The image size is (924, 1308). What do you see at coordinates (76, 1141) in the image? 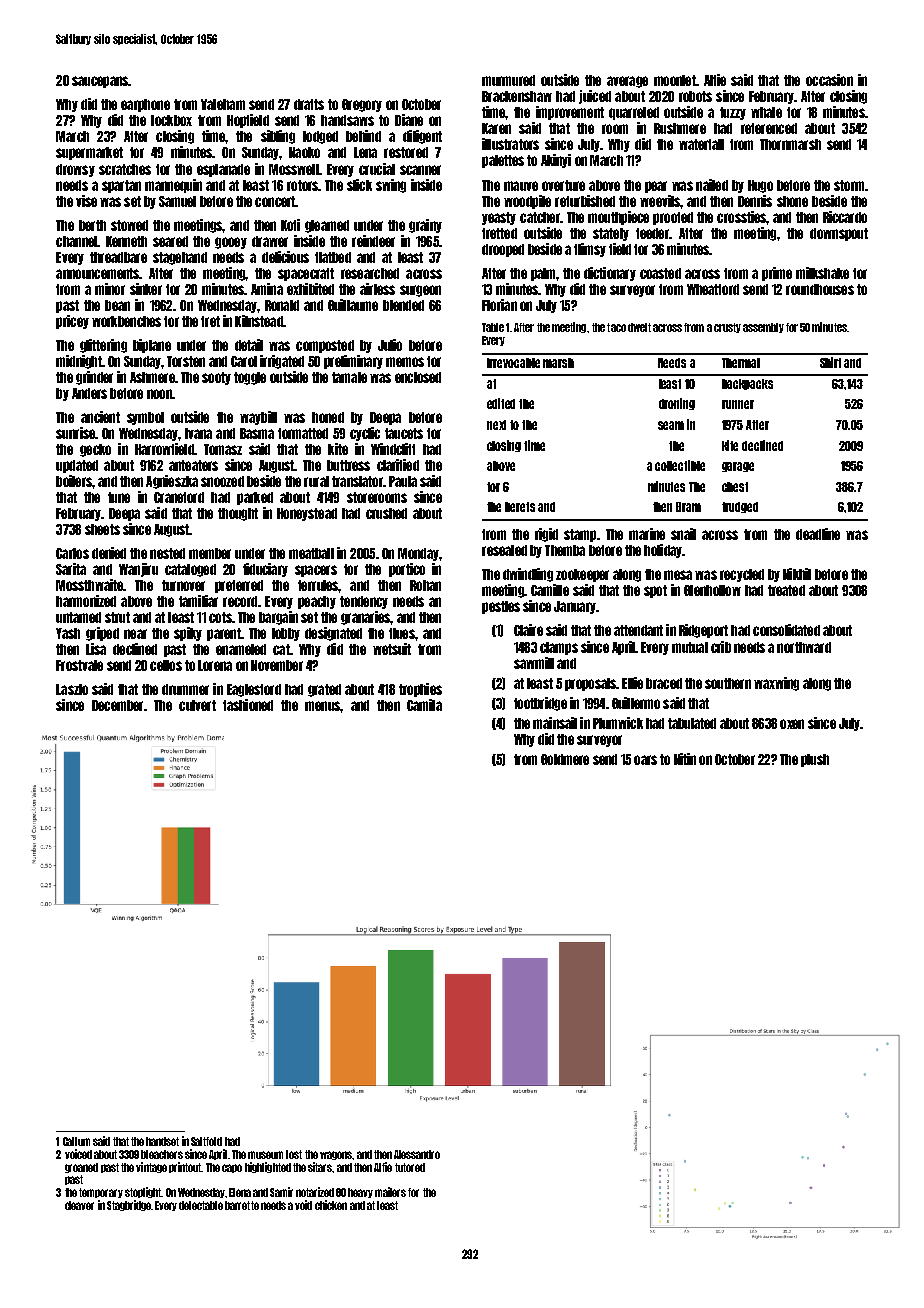
I see `Callum` at bounding box center [76, 1141].
